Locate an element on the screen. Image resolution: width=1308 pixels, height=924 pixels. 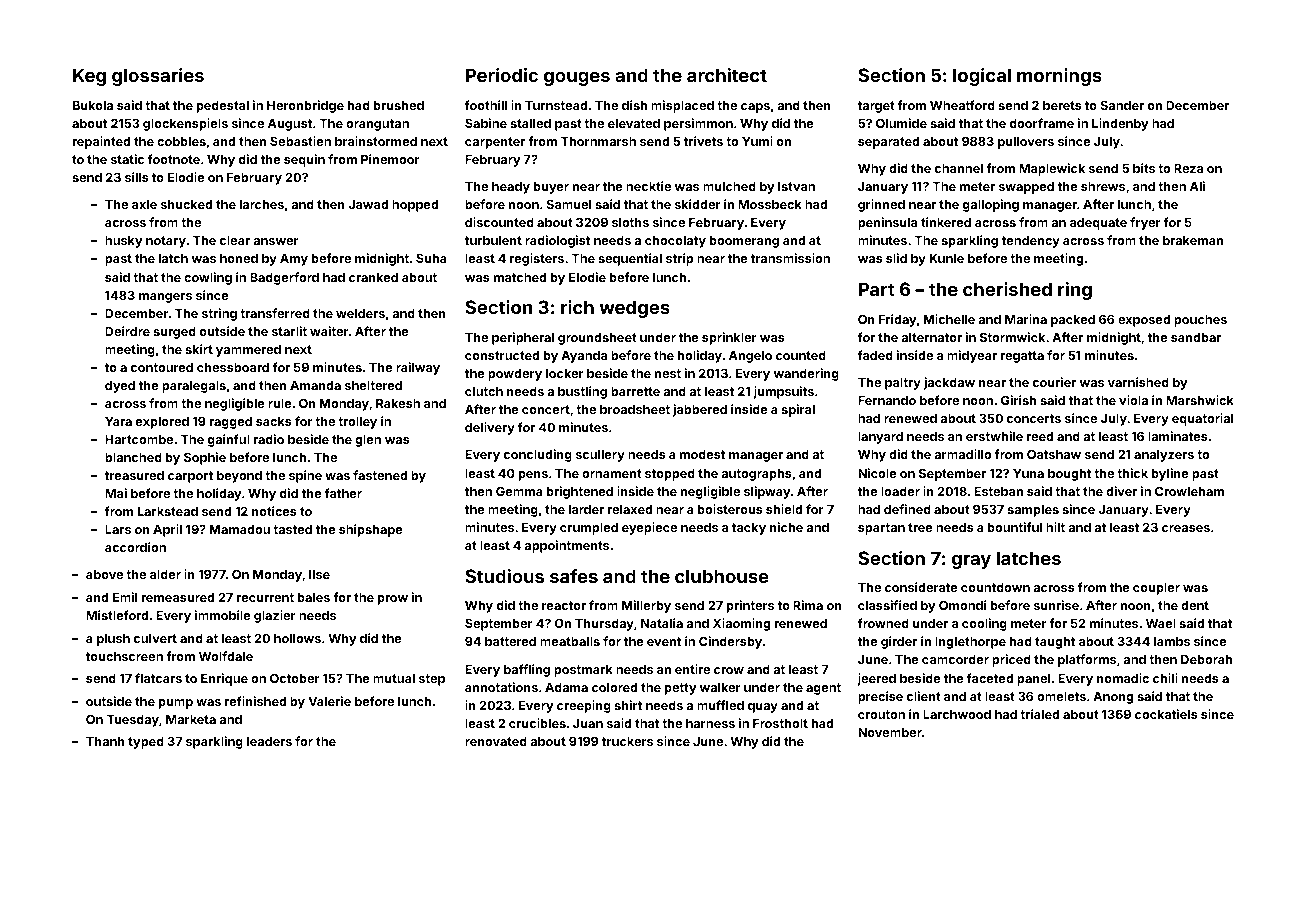
jumpsuits is located at coordinates (783, 392).
